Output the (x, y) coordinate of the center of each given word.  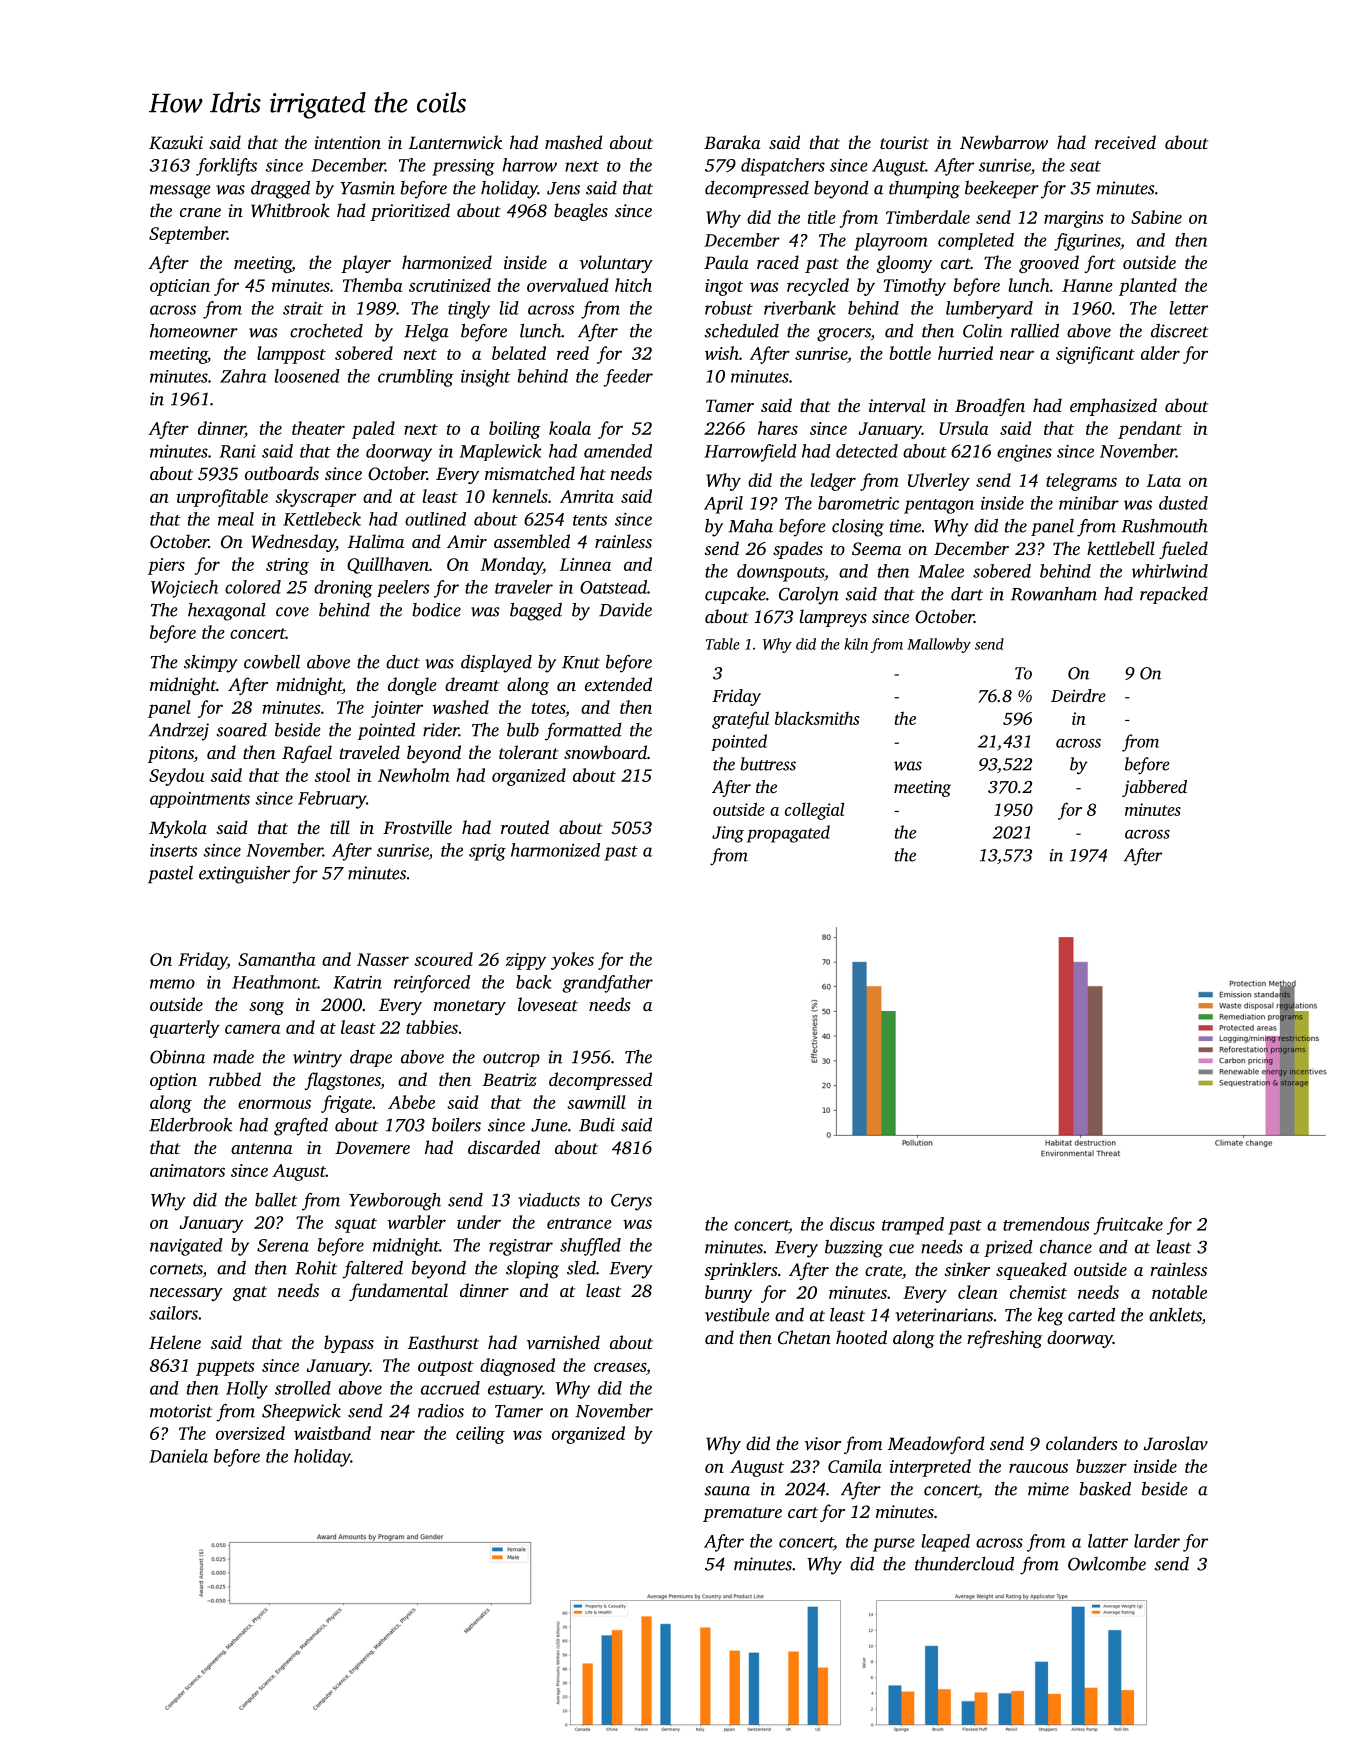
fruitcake (1128, 1226)
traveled (370, 752)
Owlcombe (1107, 1564)
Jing (728, 834)
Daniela (178, 1456)
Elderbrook (190, 1125)
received (1125, 142)
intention (347, 142)
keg (1050, 1317)
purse (894, 1545)
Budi (597, 1125)
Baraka (732, 142)
